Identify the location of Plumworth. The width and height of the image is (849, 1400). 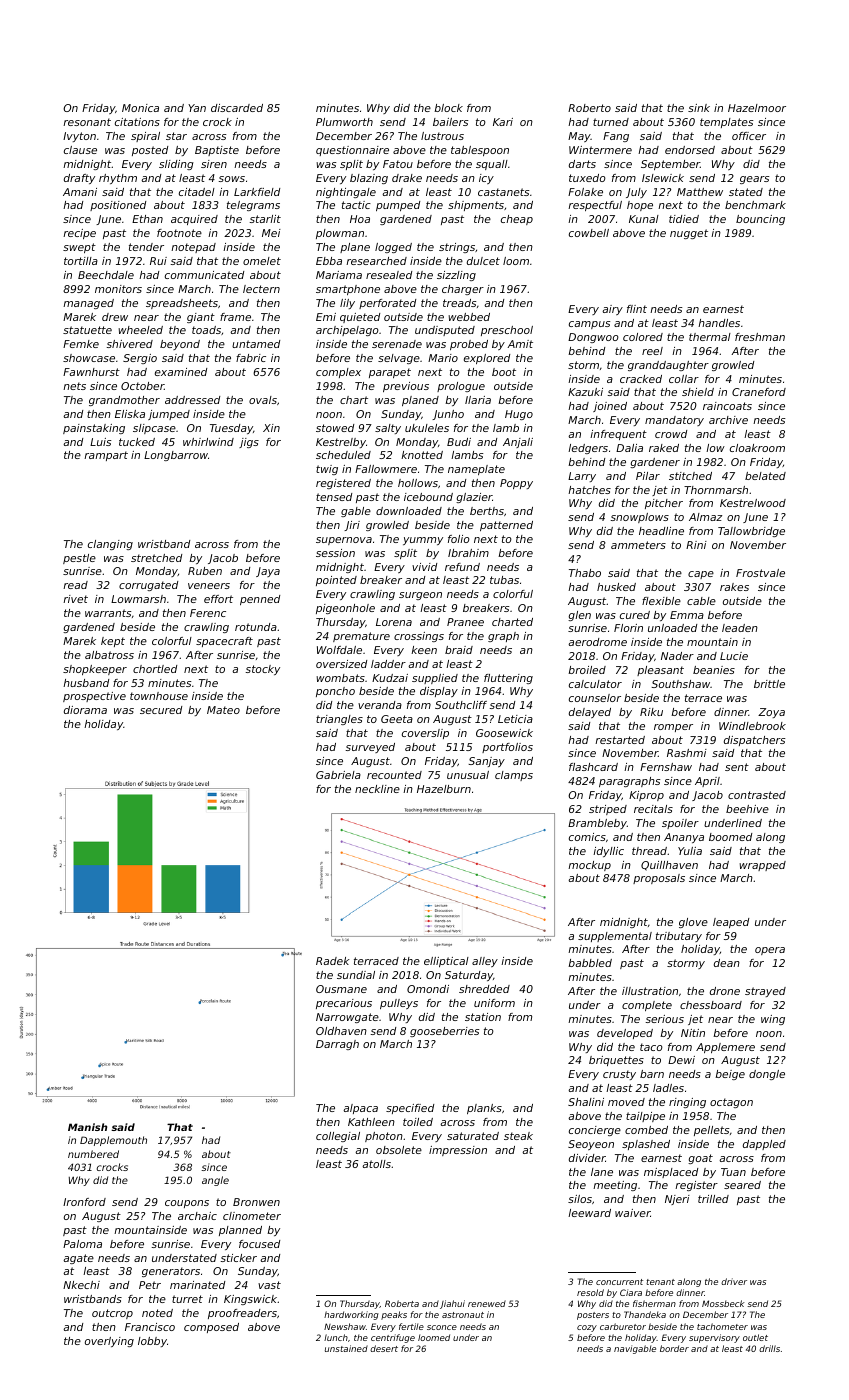
(344, 122).
